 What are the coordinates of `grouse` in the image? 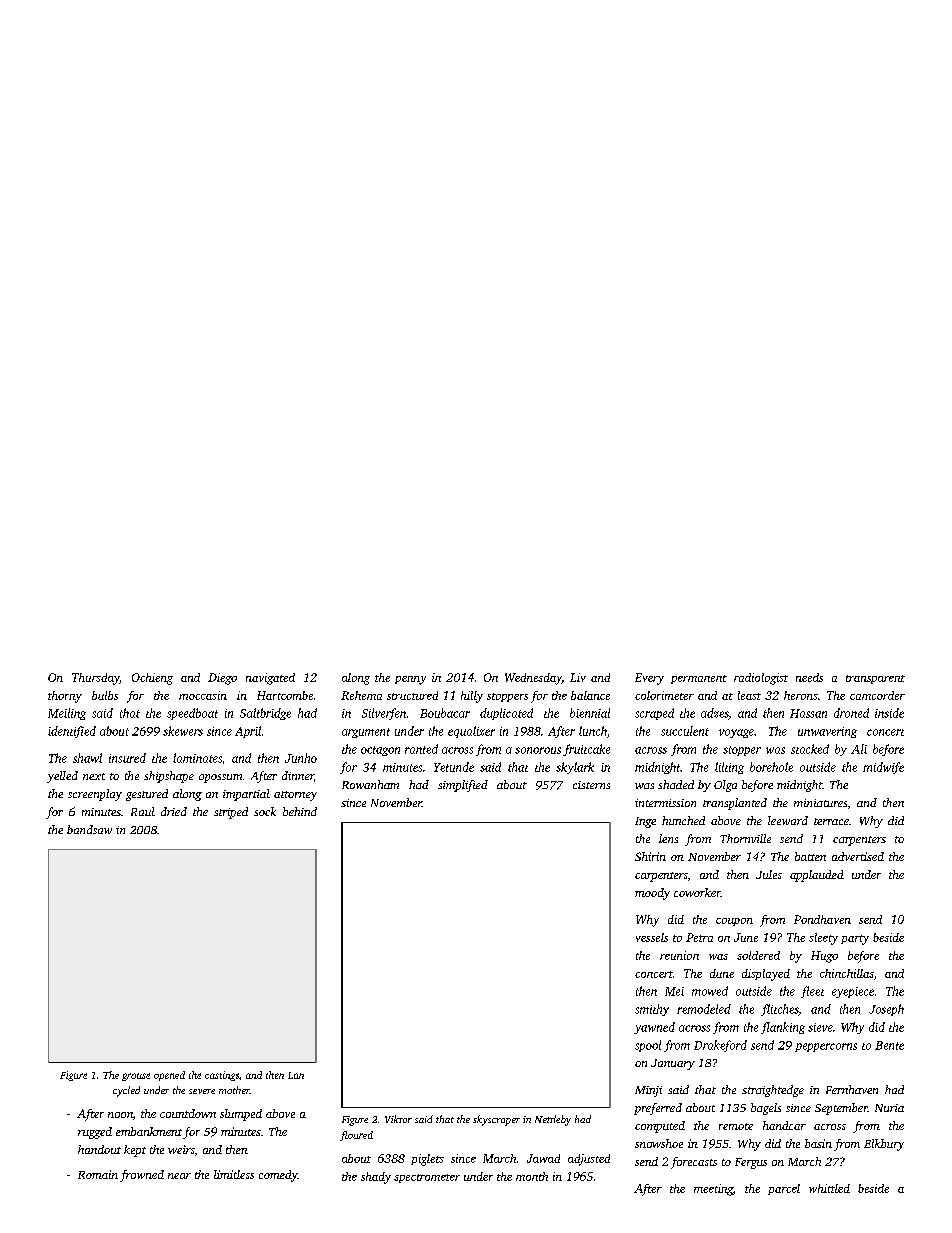 It's located at (136, 1077).
